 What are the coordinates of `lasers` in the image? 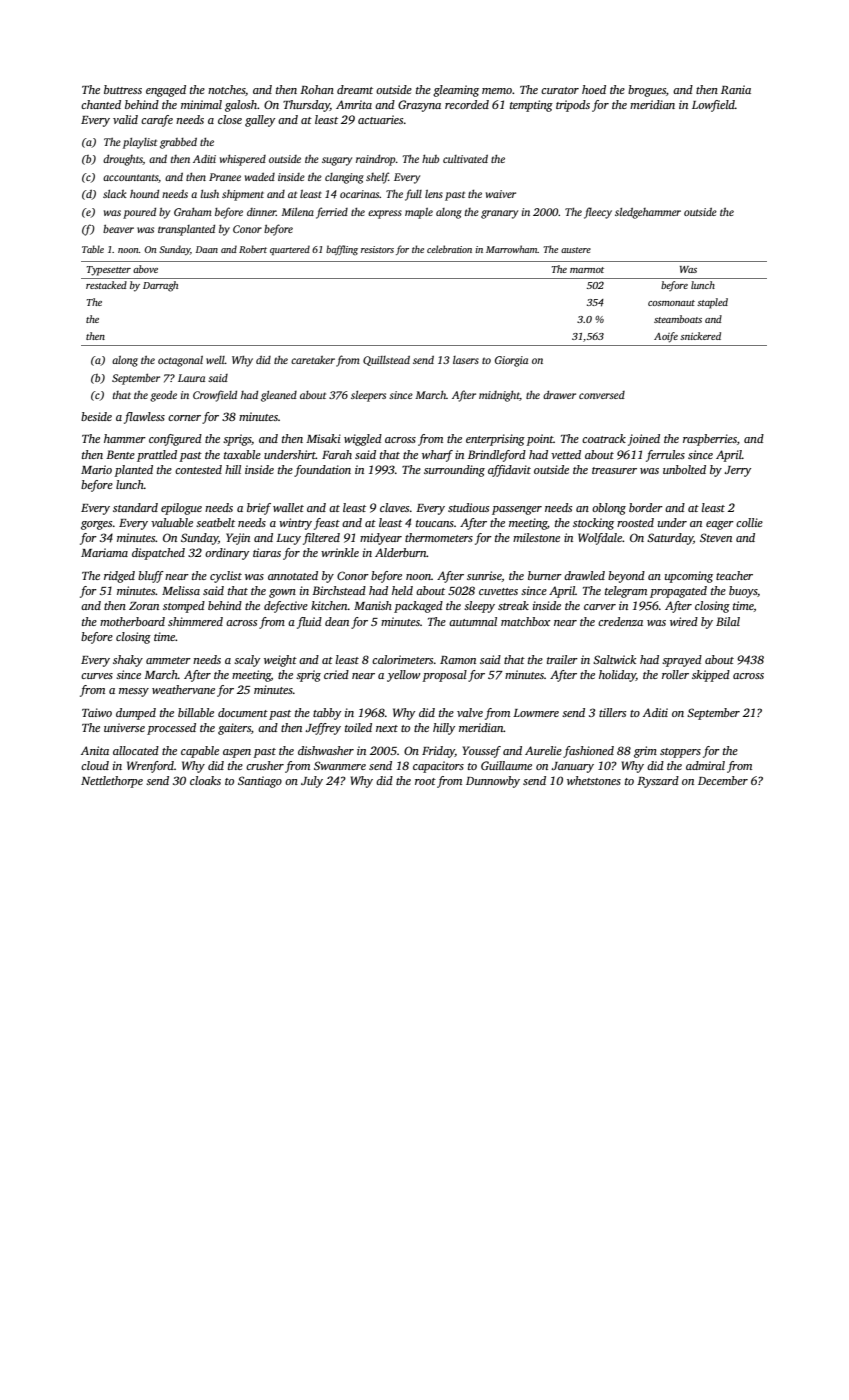 It's located at (466, 360).
